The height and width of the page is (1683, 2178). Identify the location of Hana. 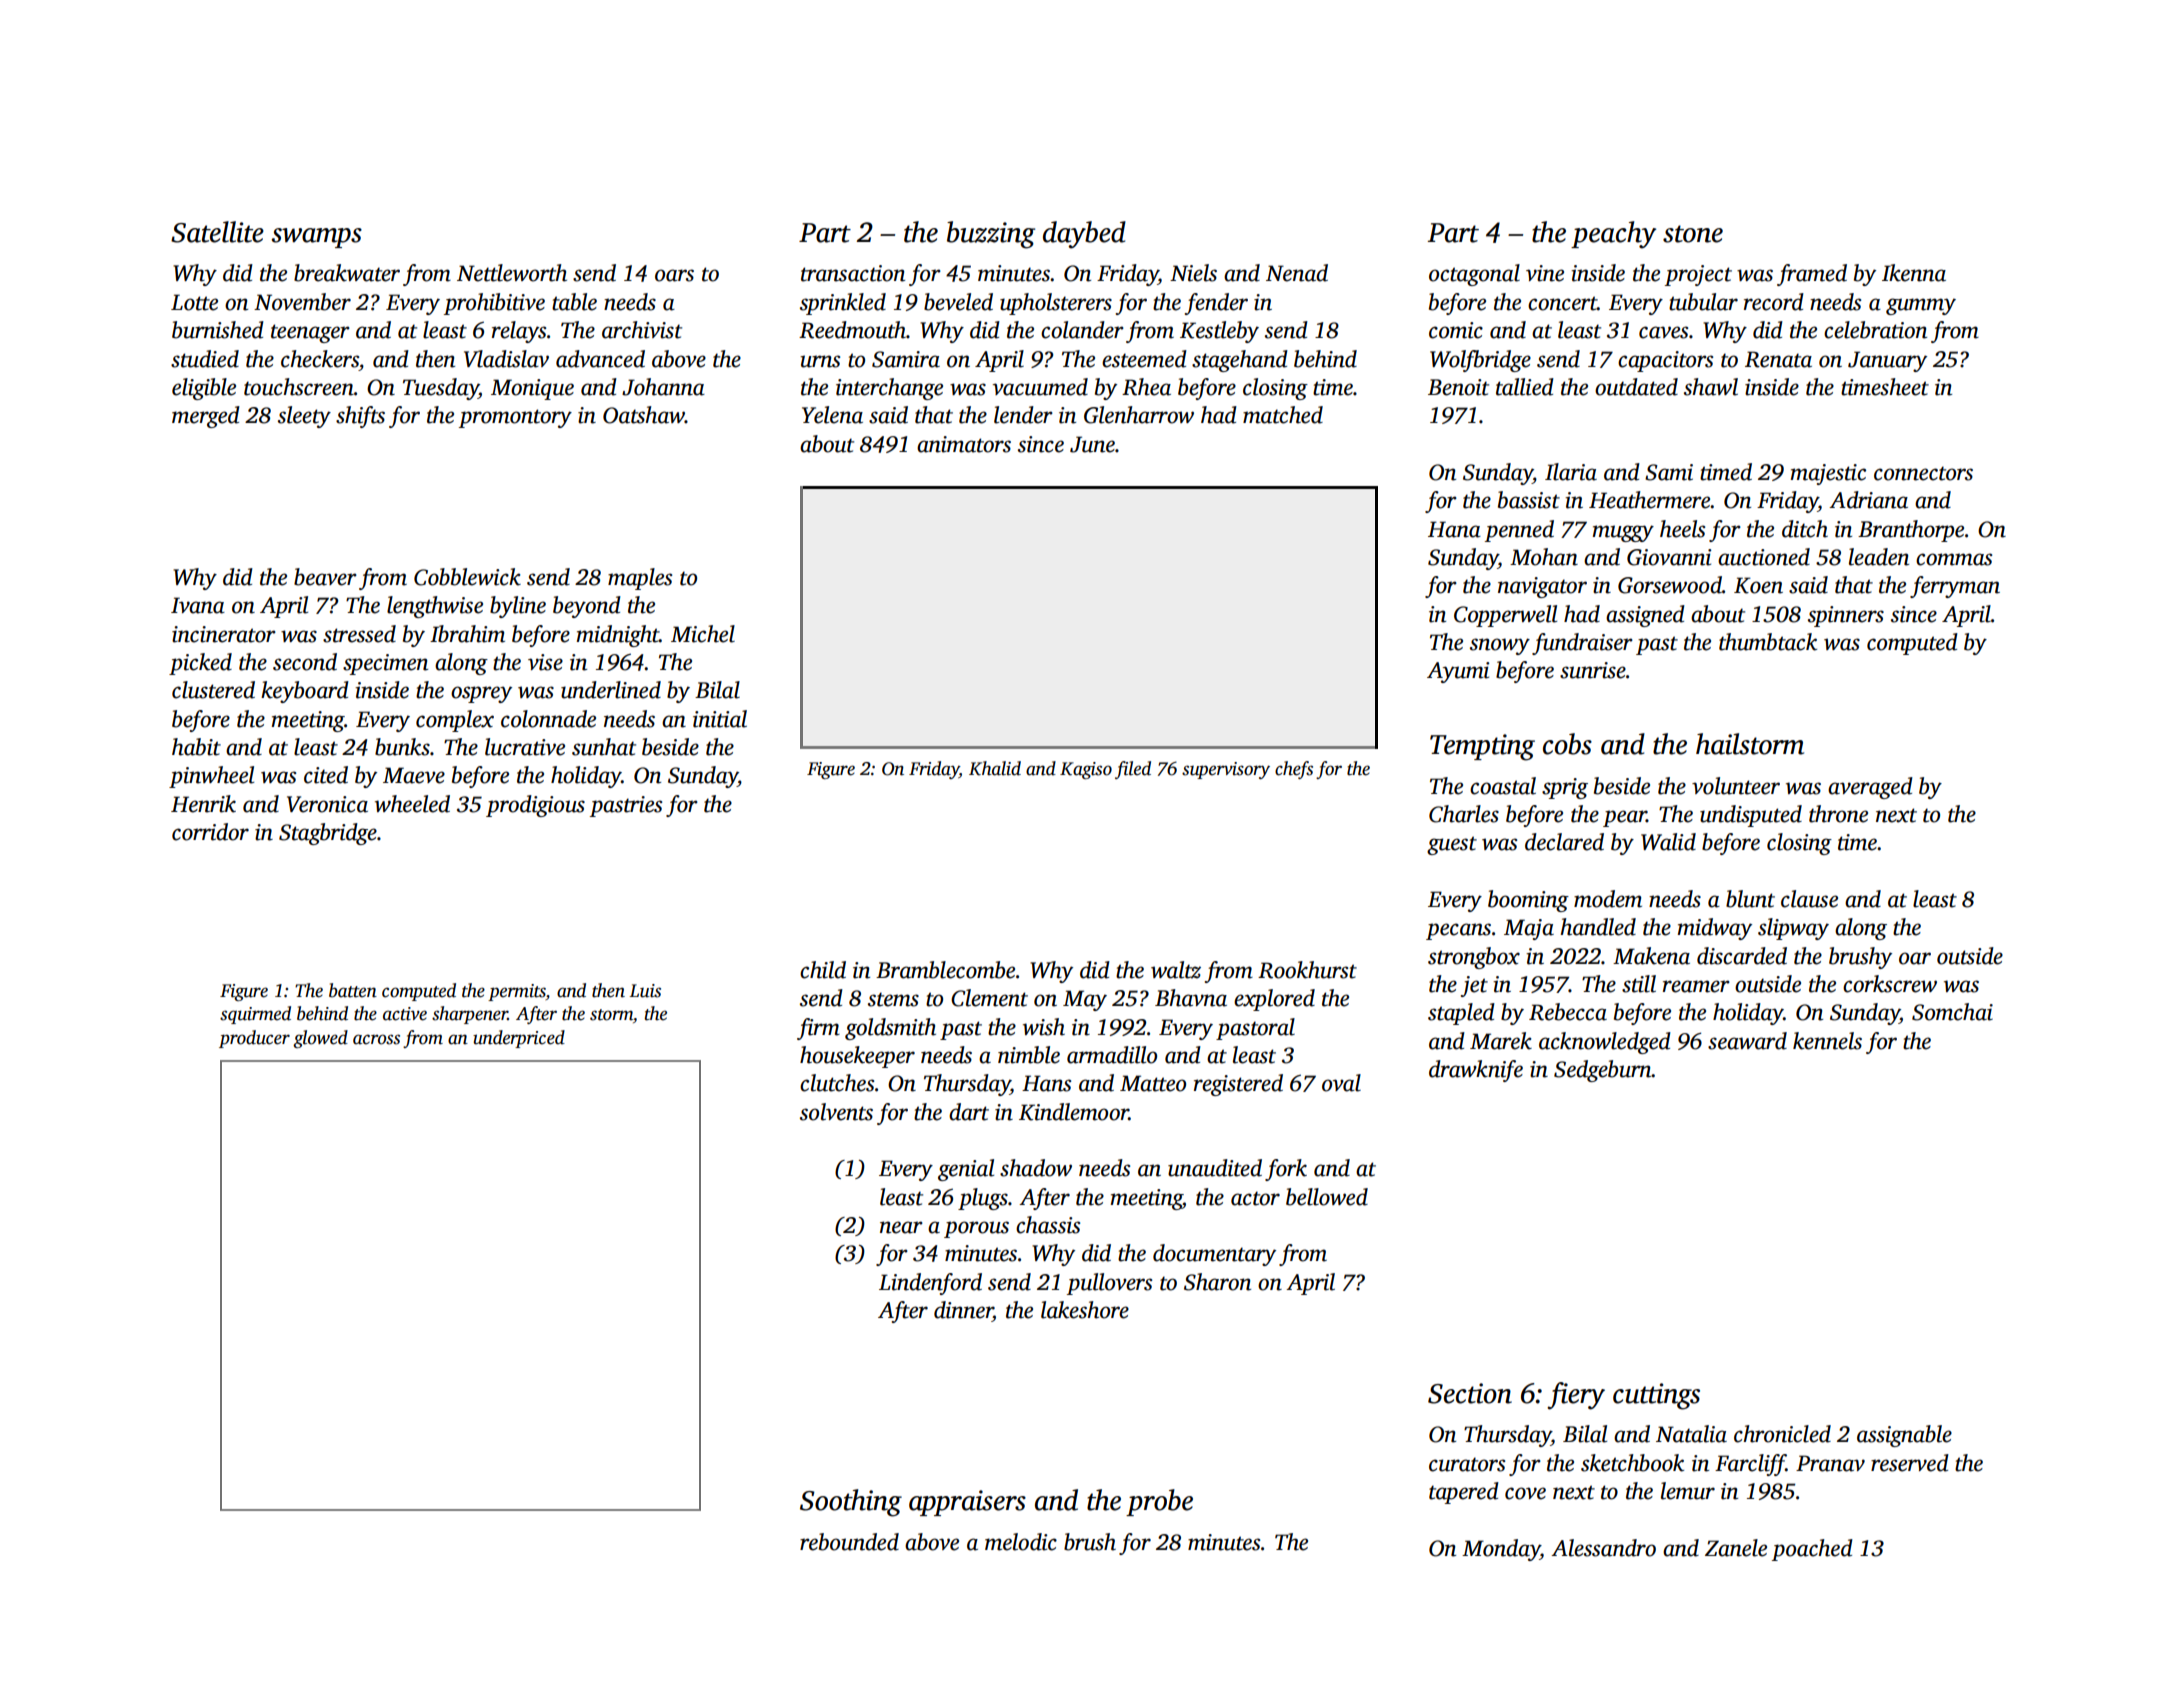
(1454, 529).
